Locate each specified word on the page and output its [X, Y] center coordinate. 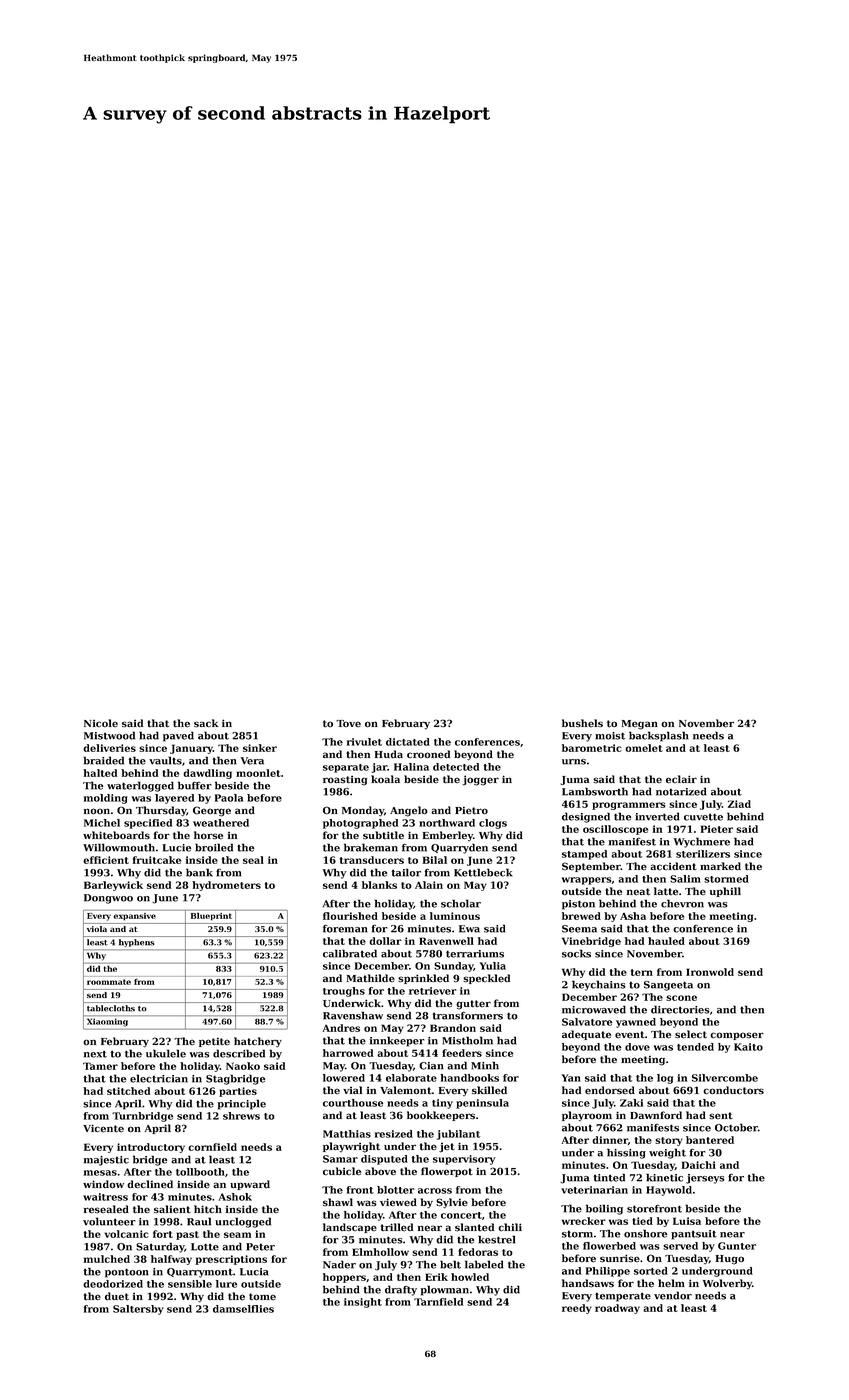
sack [206, 723]
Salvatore [587, 1022]
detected [456, 767]
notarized [681, 791]
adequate [586, 1035]
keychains [599, 985]
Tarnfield [438, 1302]
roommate [109, 982]
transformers [468, 1015]
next [95, 1054]
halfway [171, 1260]
